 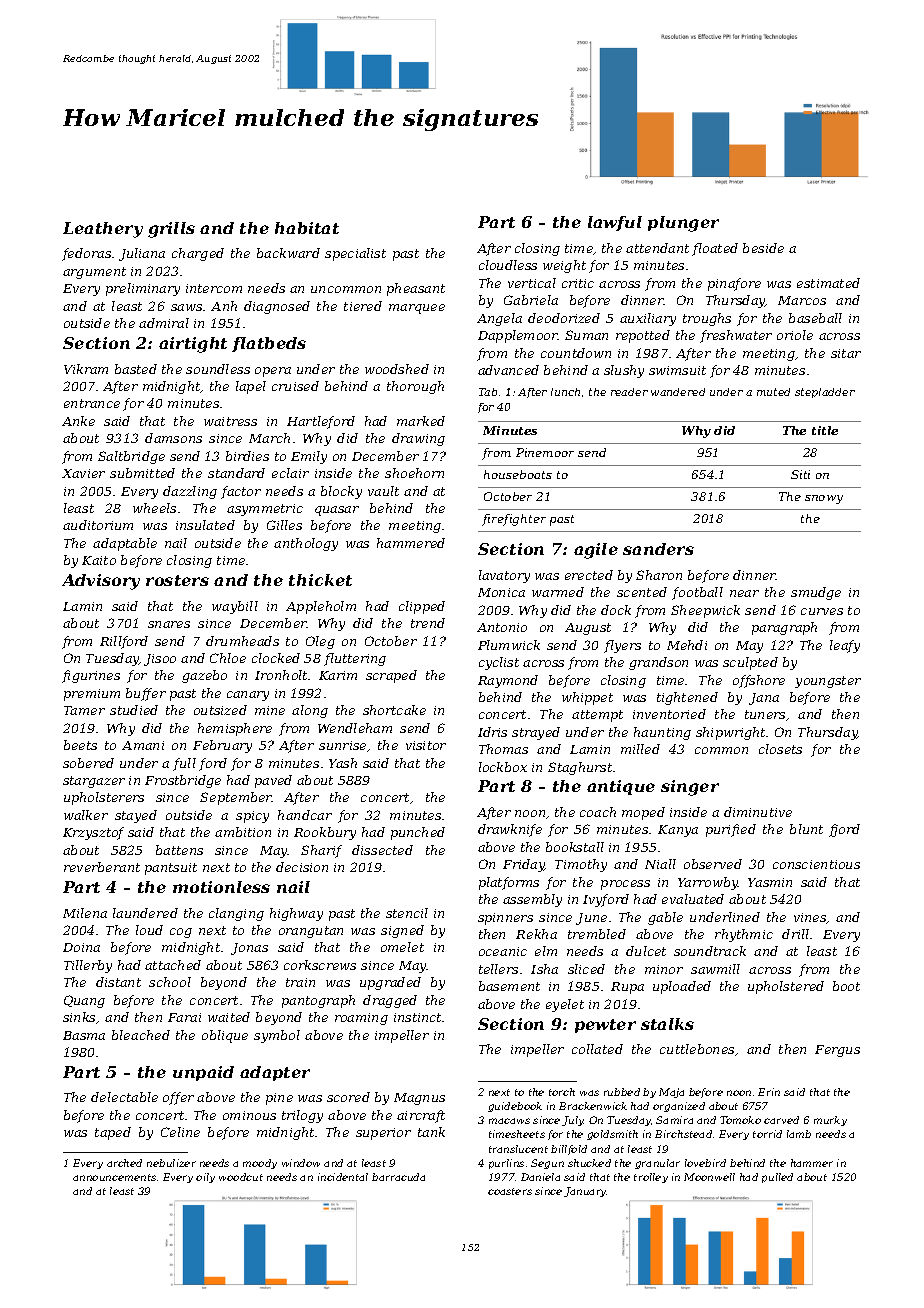 I want to click on Gabriela, so click(x=531, y=300).
